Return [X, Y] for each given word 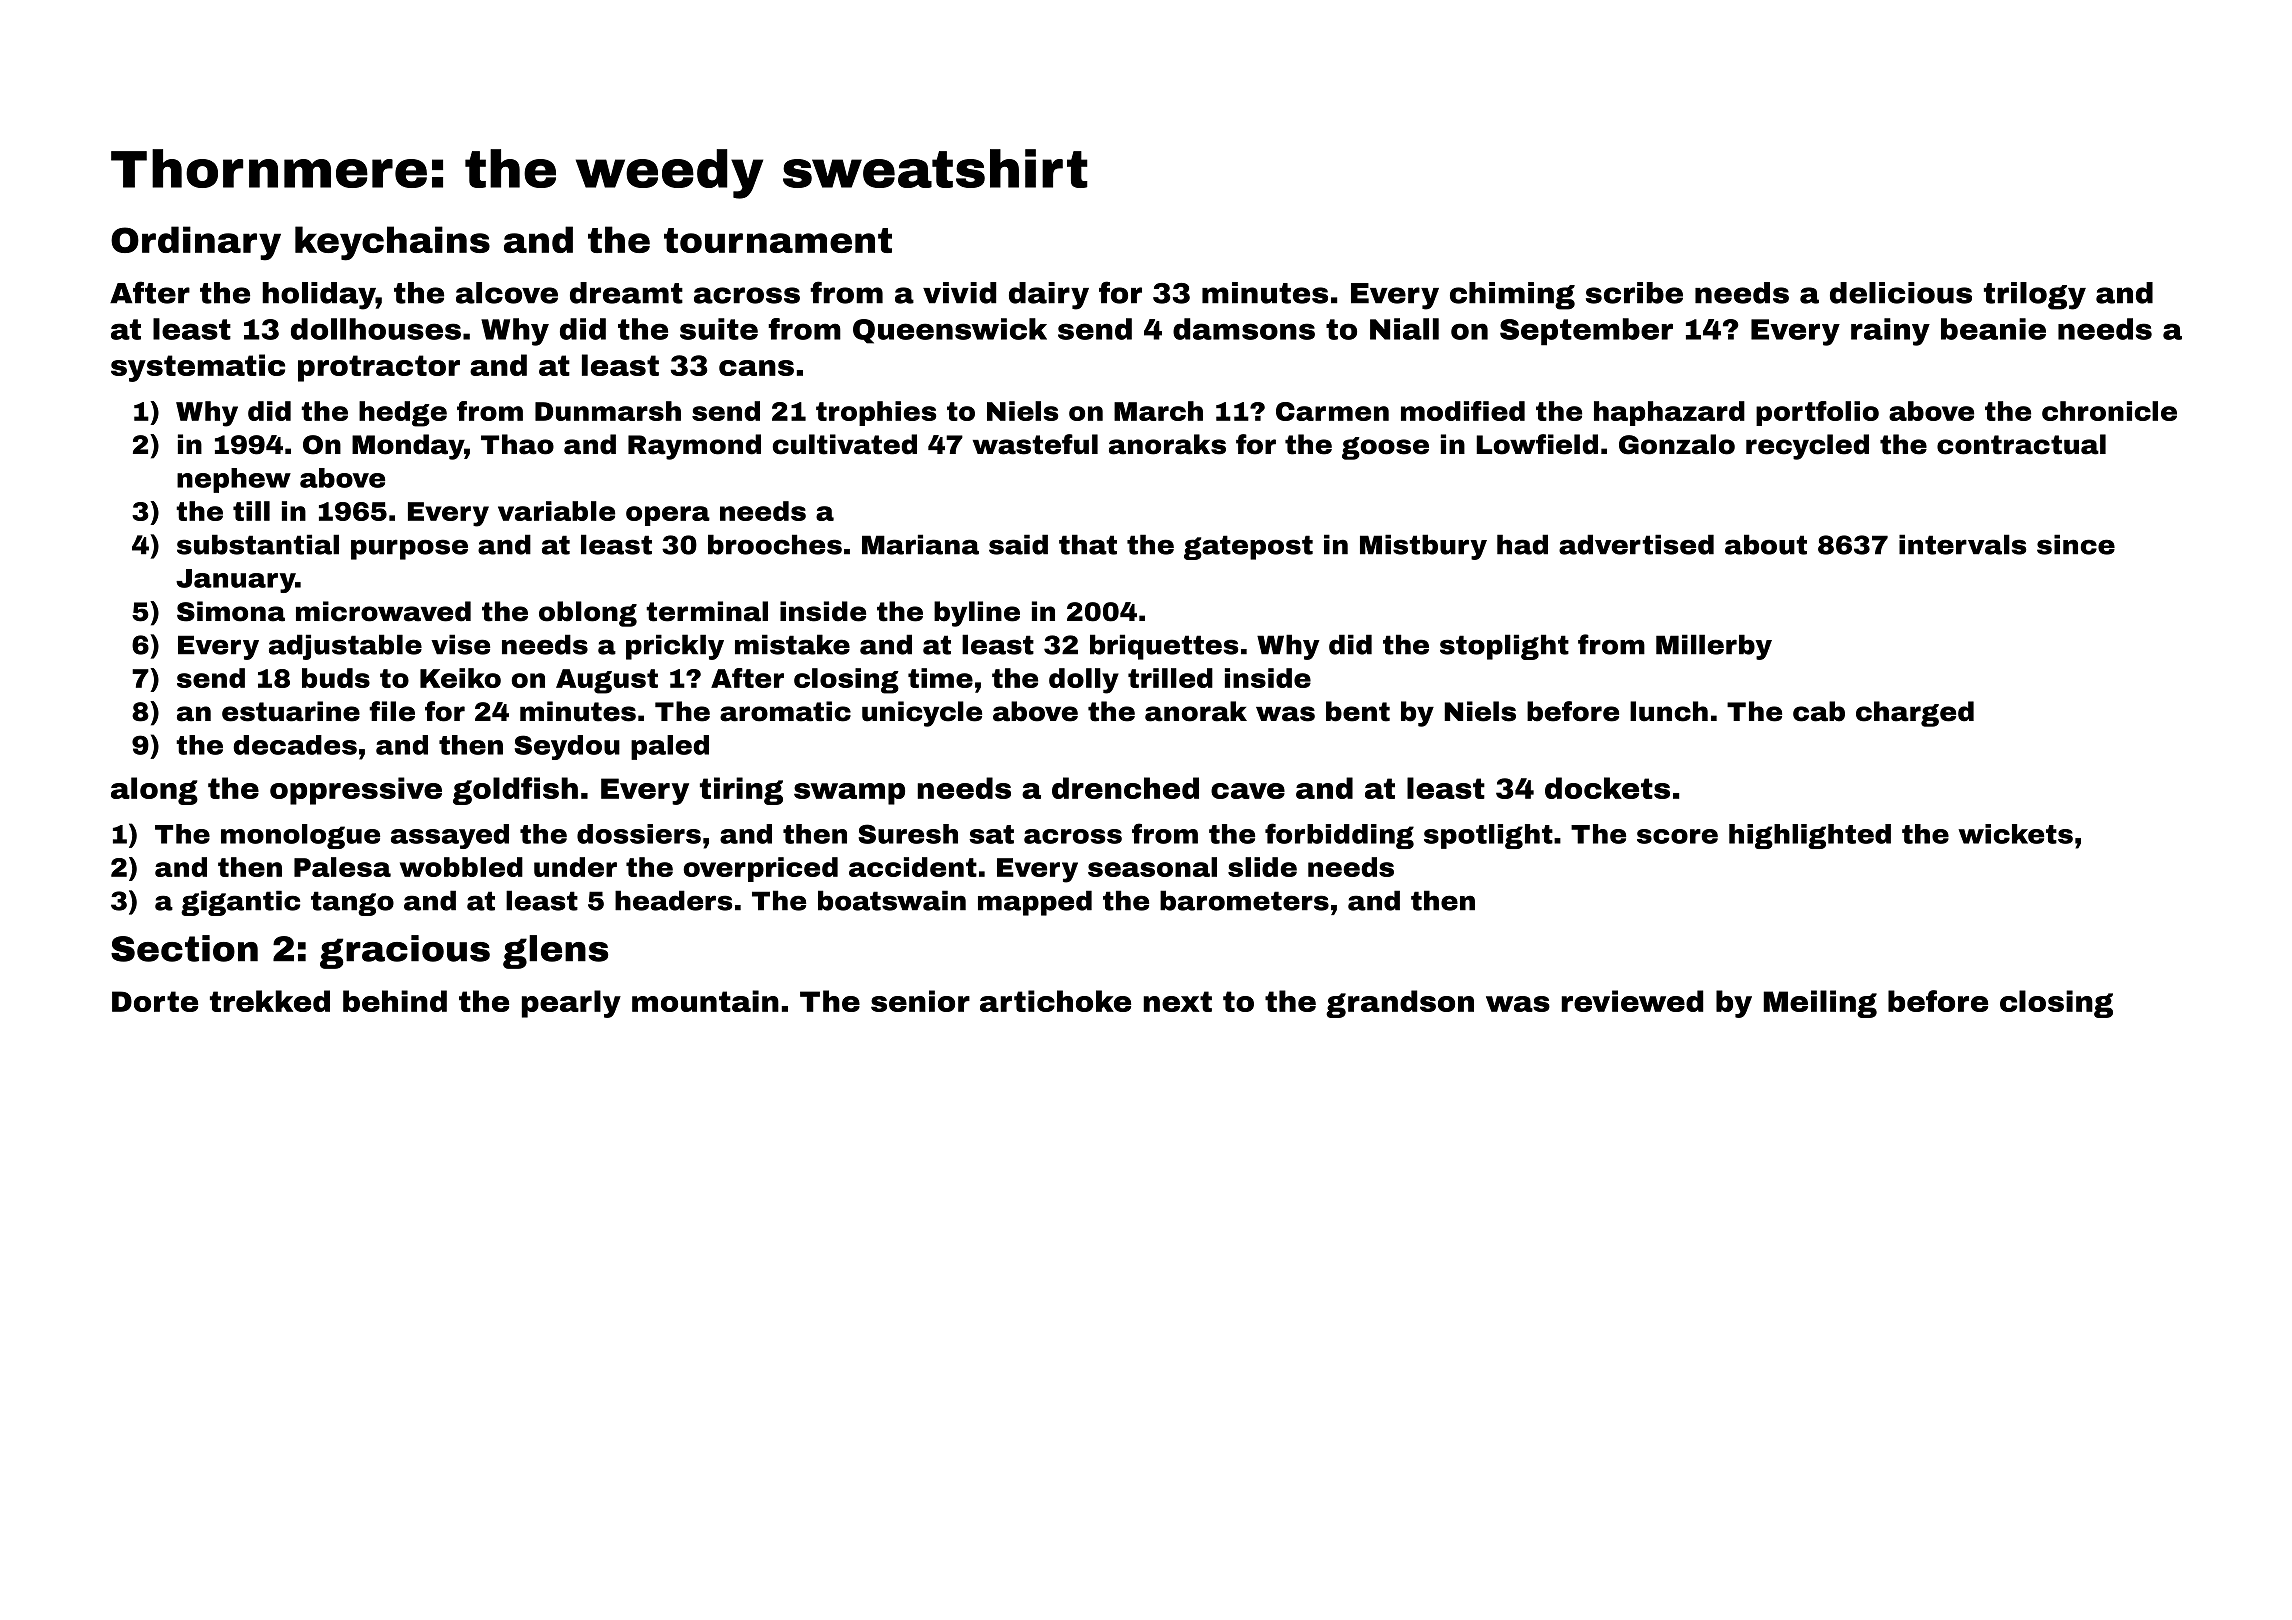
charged [1915, 714]
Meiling [1820, 1004]
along [154, 791]
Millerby [1714, 647]
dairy [1049, 296]
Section [184, 948]
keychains [392, 243]
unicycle [922, 714]
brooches [775, 544]
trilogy [2035, 296]
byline [977, 614]
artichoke [1055, 1001]
